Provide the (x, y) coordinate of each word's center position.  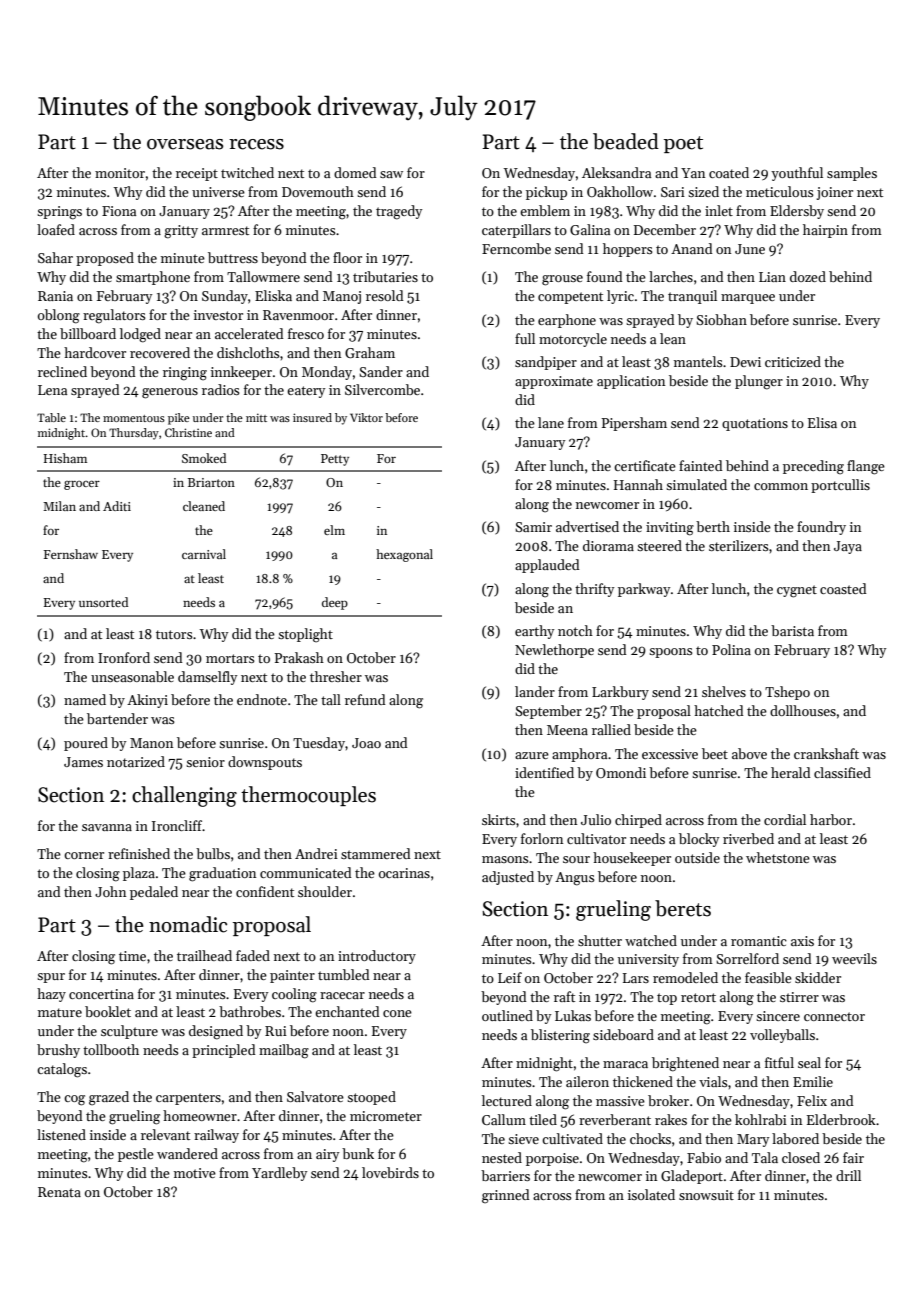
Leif (510, 977)
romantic (759, 941)
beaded (626, 141)
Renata (59, 1192)
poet (683, 144)
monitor (120, 173)
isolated (651, 1194)
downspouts (265, 763)
